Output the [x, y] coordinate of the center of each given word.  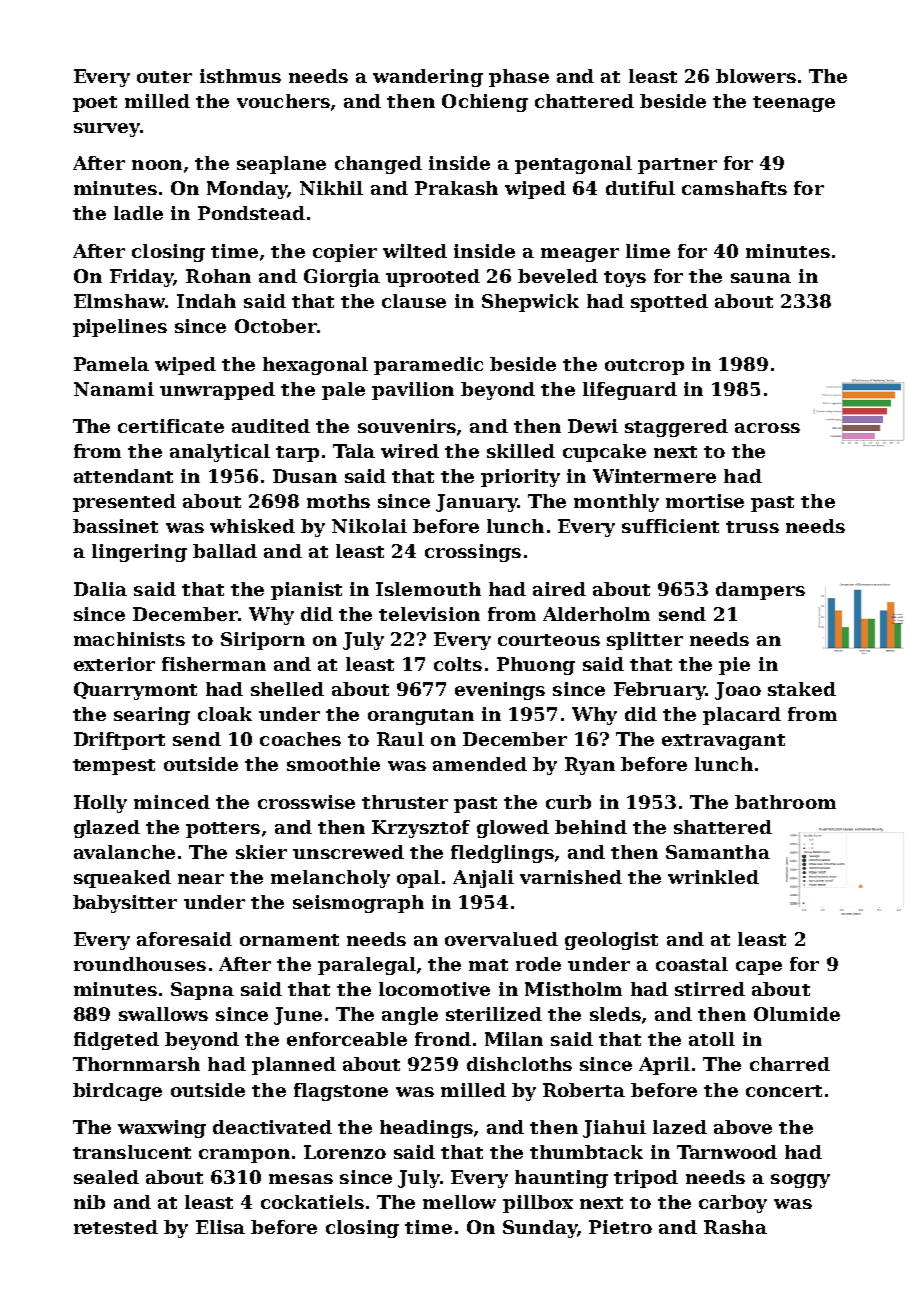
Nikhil [331, 188]
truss [752, 527]
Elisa [220, 1227]
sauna [761, 278]
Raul [400, 739]
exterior [114, 664]
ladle [138, 213]
